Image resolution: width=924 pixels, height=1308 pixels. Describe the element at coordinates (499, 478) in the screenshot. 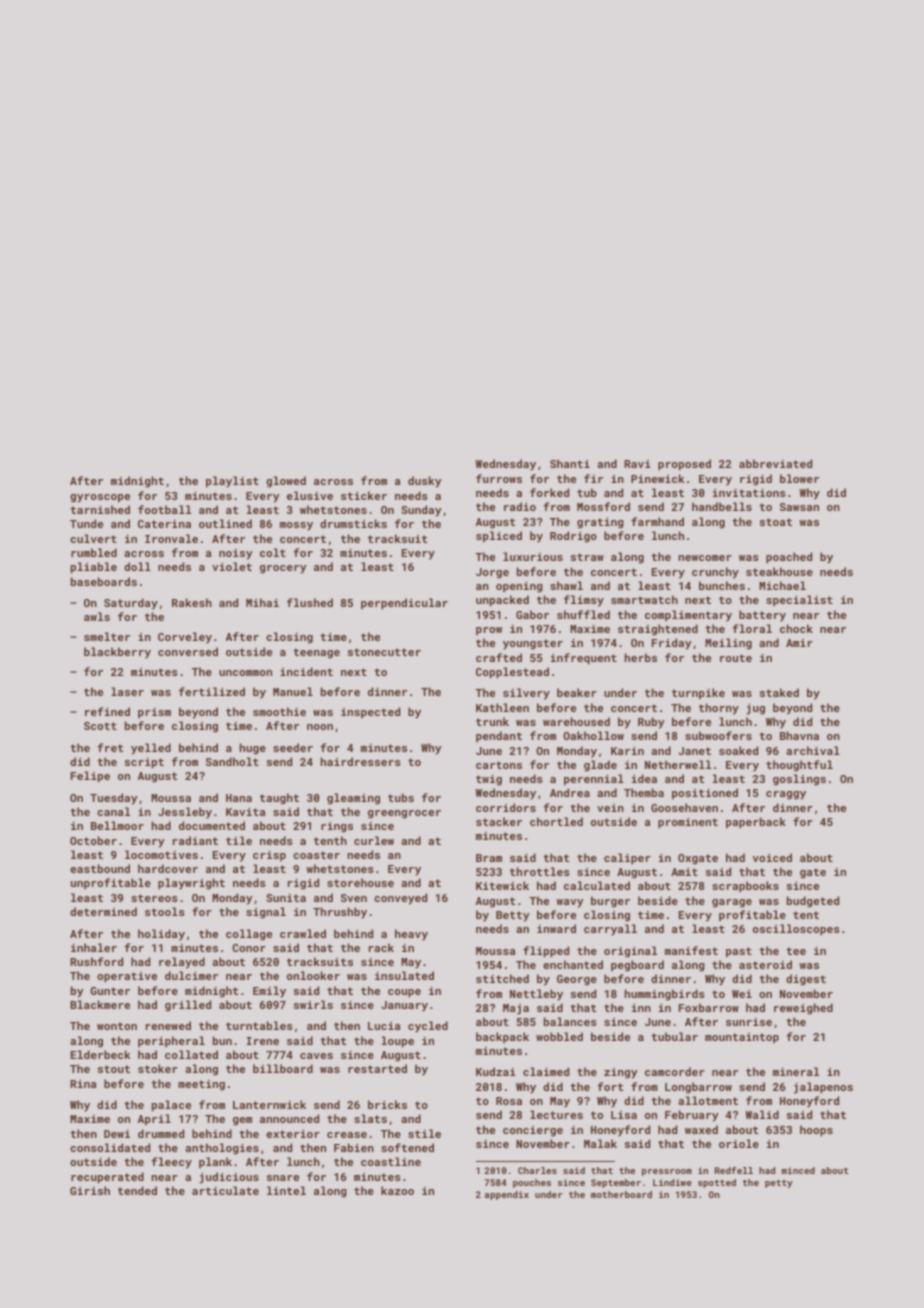

I see `furrows` at that location.
